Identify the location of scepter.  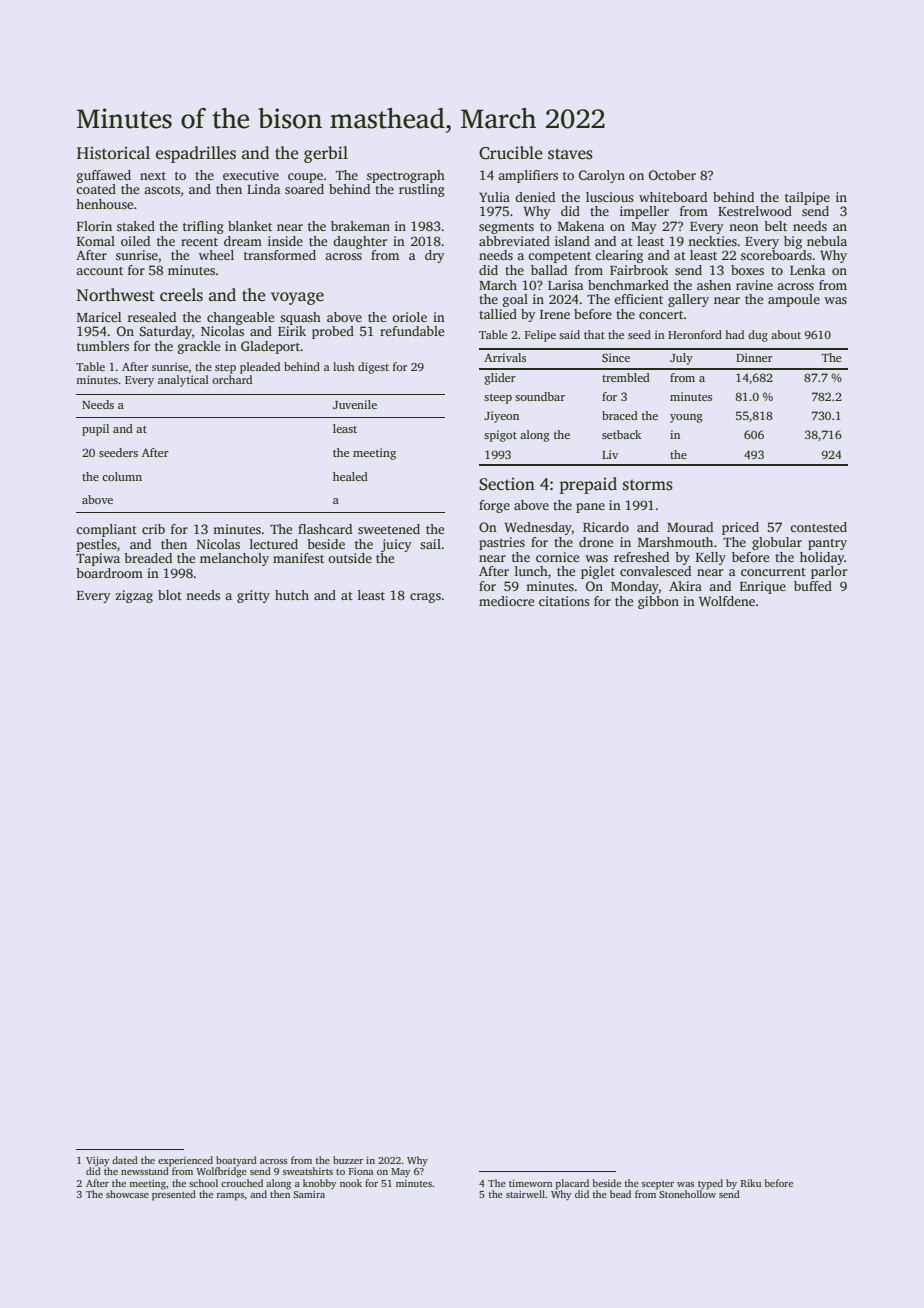
(658, 1185).
